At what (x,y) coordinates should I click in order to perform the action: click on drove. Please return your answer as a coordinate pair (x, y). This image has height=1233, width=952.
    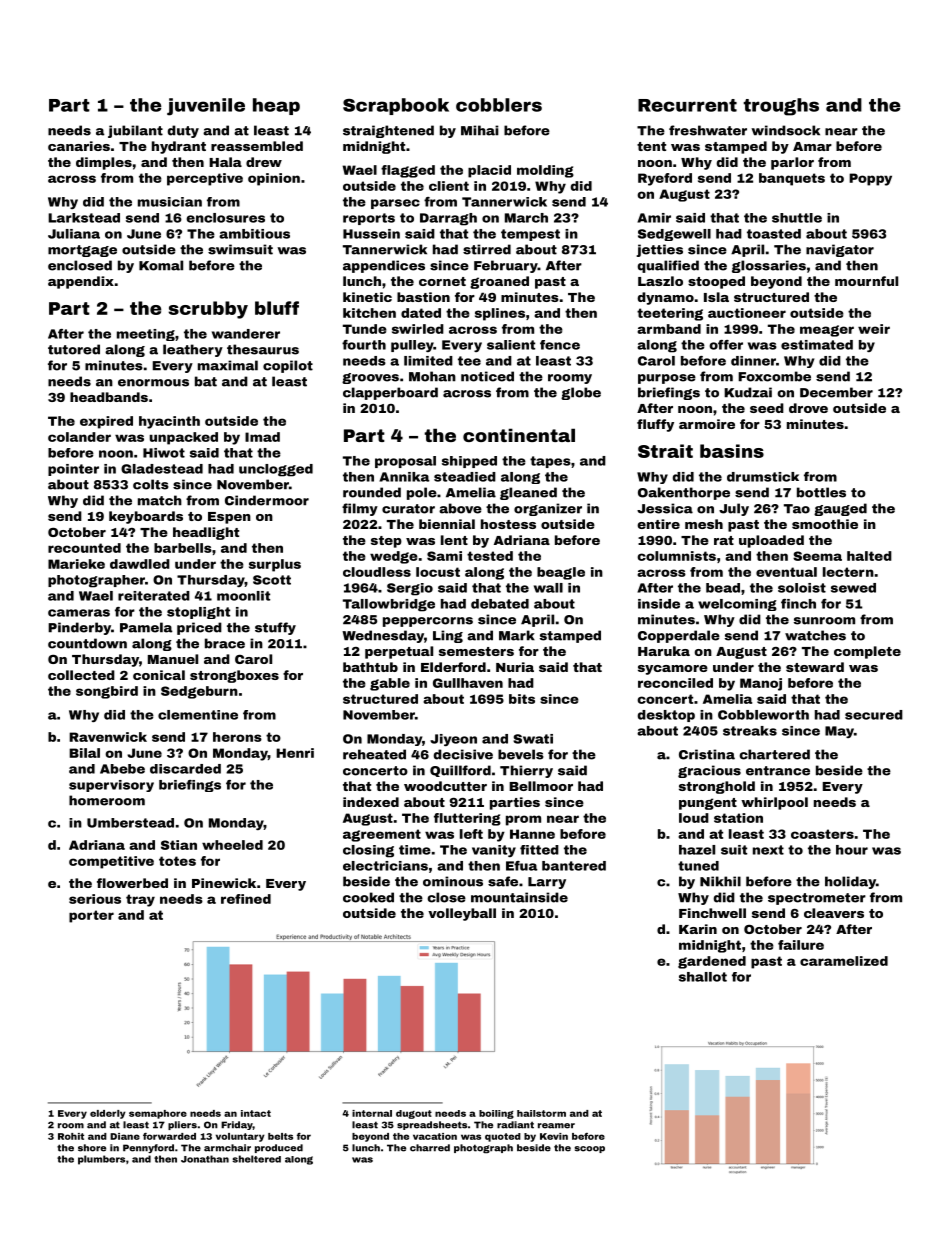
    Looking at the image, I should click on (808, 408).
